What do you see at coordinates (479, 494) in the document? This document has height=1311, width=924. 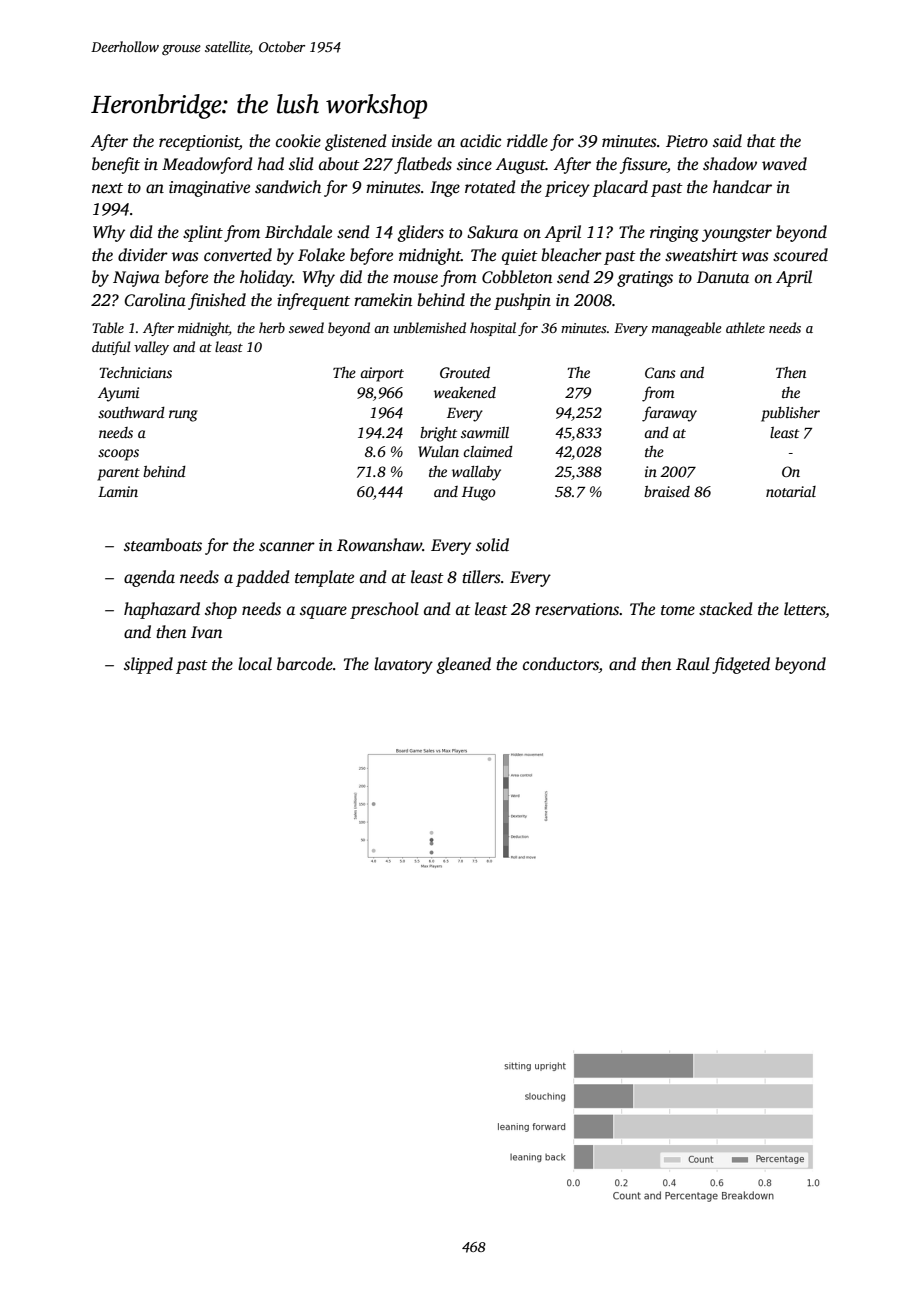 I see `Hugo` at bounding box center [479, 494].
